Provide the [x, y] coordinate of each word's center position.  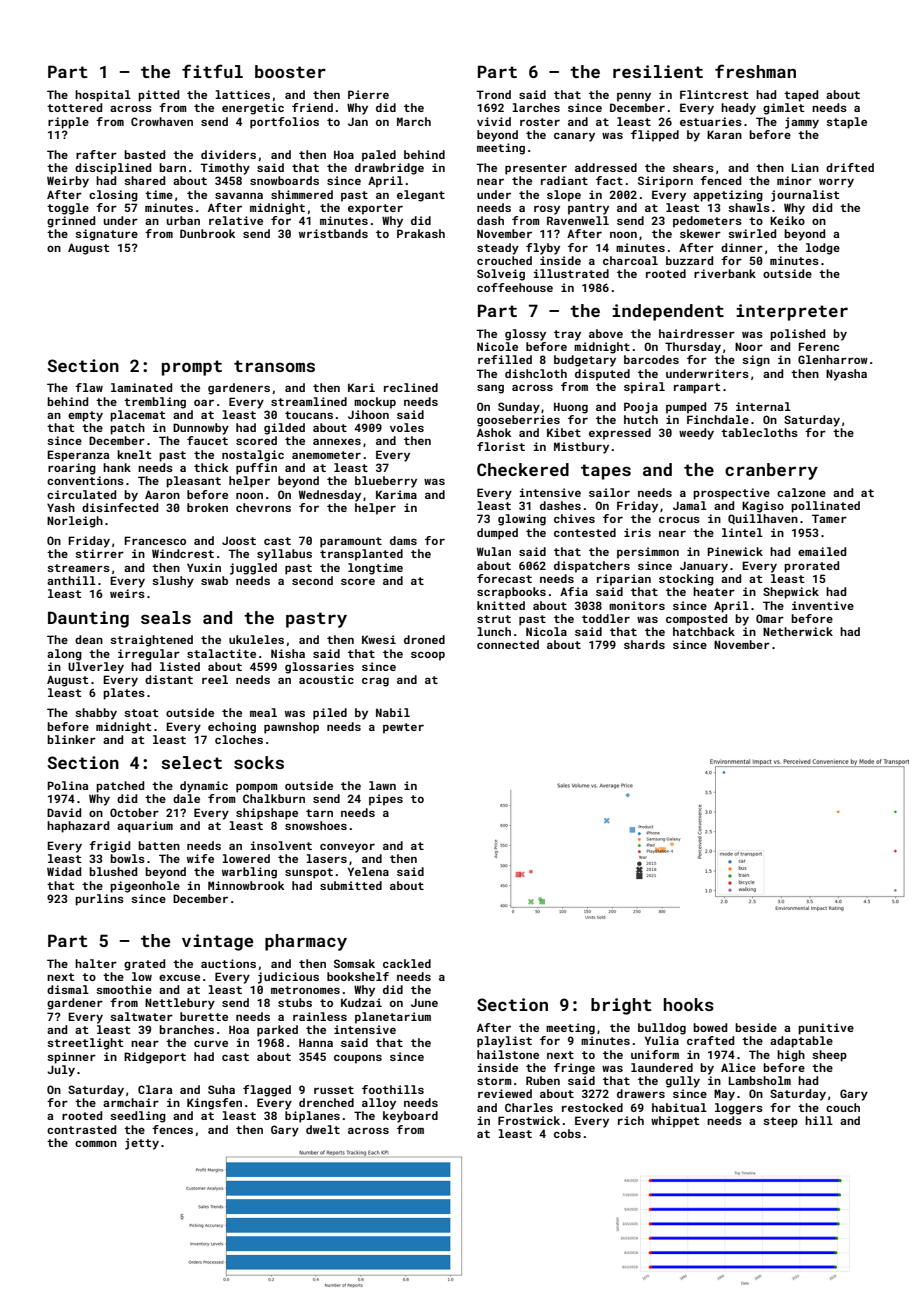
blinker [71, 739]
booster [290, 71]
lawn [382, 785]
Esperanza [78, 456]
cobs [567, 1133]
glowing [522, 520]
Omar [770, 618]
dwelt [323, 1129]
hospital [103, 96]
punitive [826, 1029]
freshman [755, 71]
